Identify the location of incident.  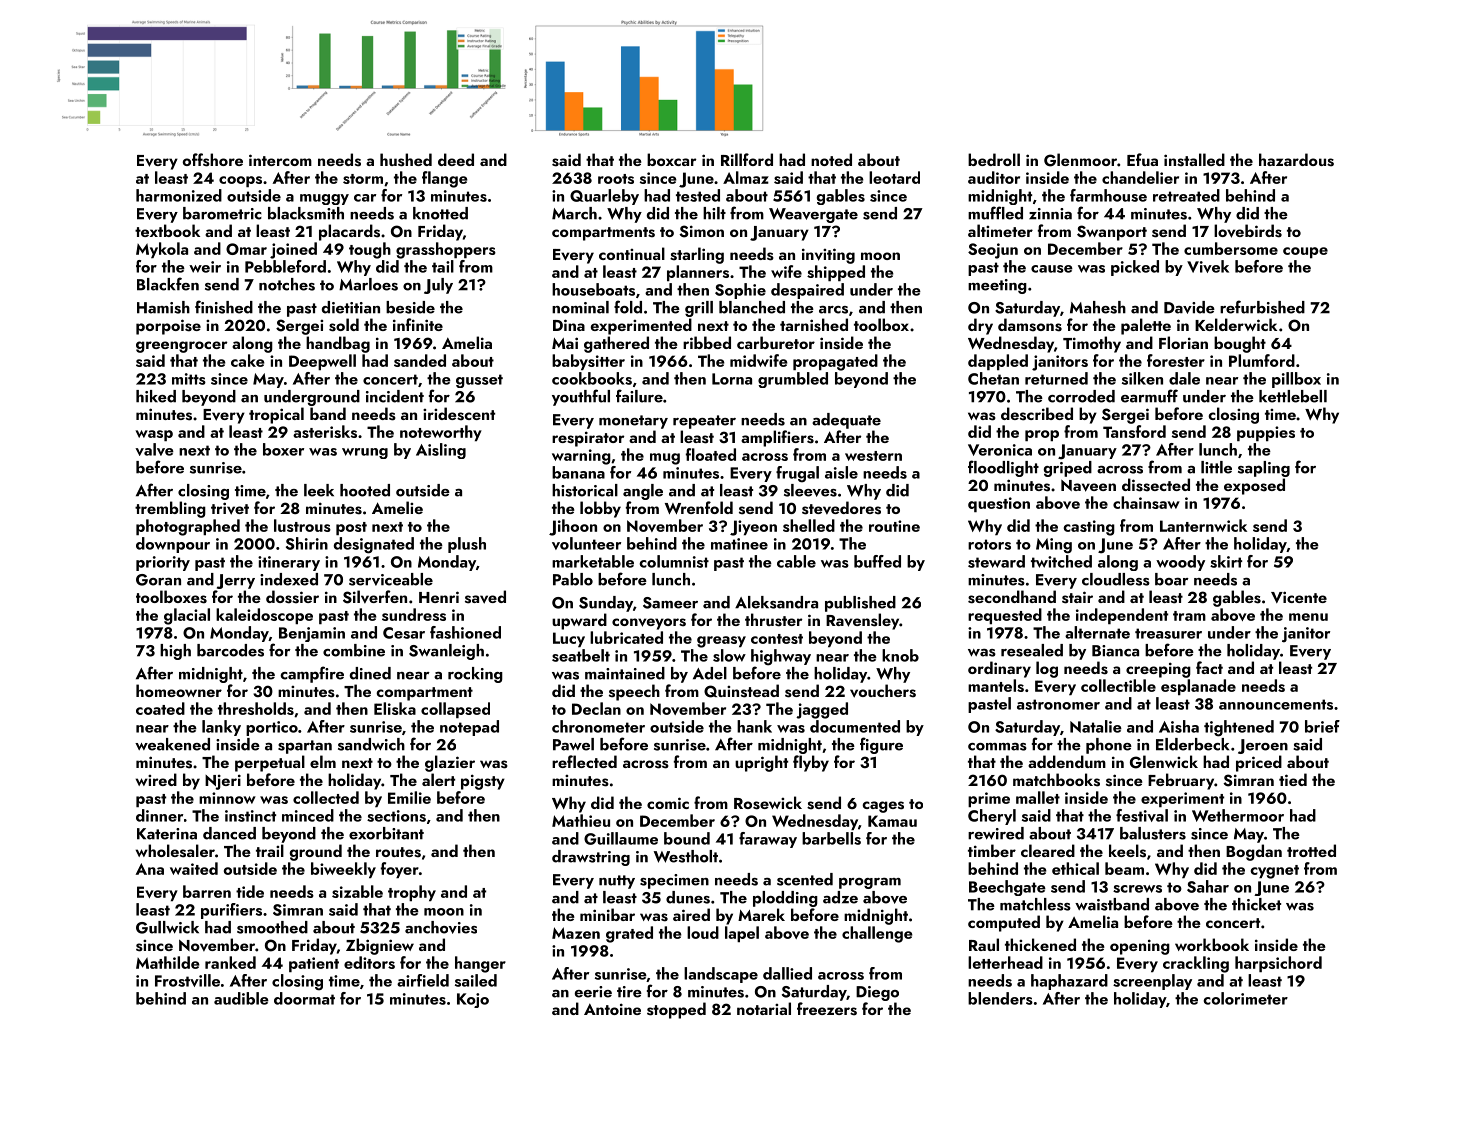
(395, 396).
